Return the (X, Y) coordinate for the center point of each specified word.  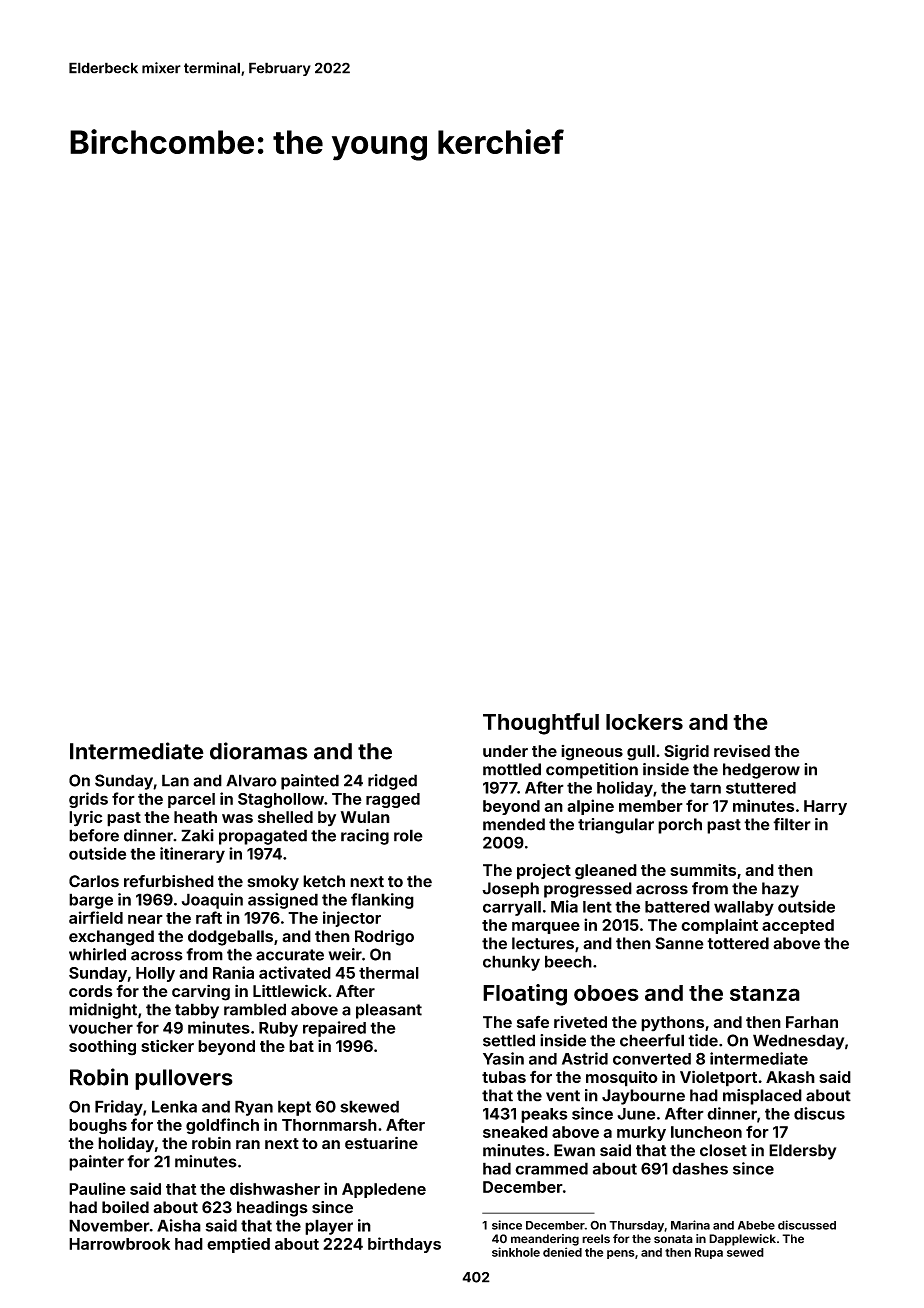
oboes (606, 993)
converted (652, 1059)
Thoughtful (541, 724)
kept (294, 1108)
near (145, 919)
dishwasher (275, 1188)
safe (533, 1021)
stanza (765, 993)
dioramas (259, 751)
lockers (644, 722)
